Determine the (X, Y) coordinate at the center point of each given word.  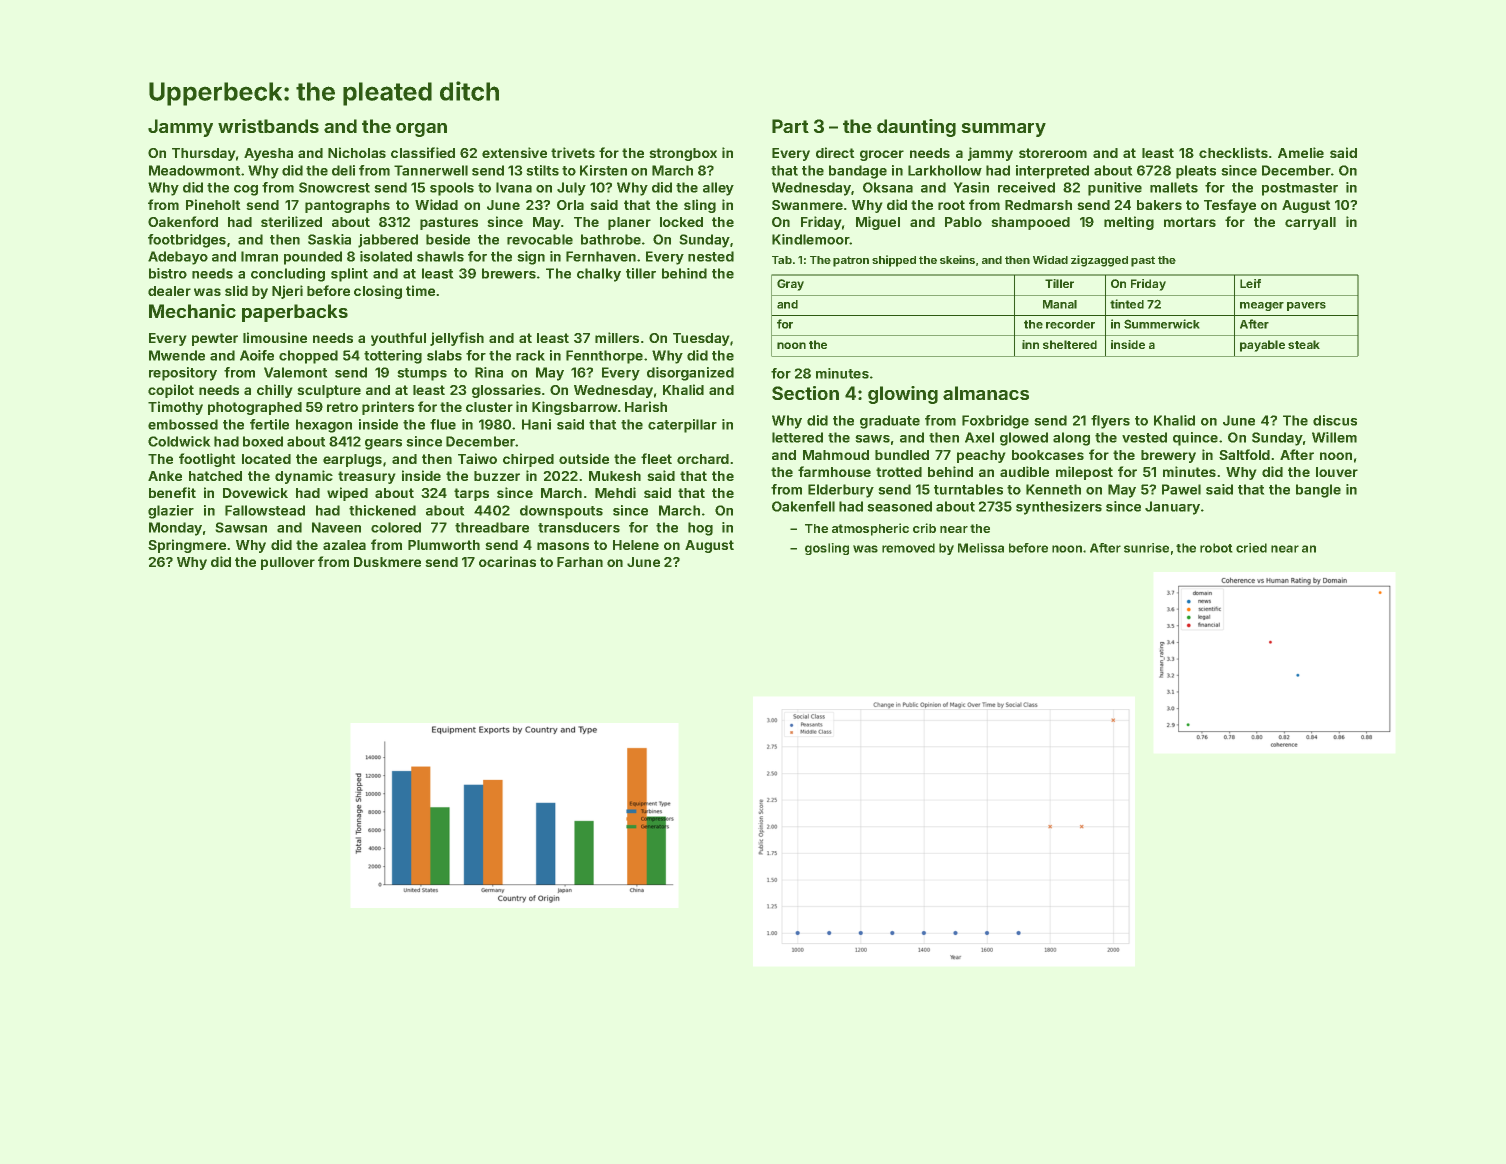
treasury (367, 477)
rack (530, 355)
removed (908, 548)
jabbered (388, 241)
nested (711, 256)
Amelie (1301, 152)
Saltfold (1244, 454)
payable (1262, 346)
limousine (275, 337)
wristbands (268, 126)
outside (584, 458)
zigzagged (1099, 261)
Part (790, 126)
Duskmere (387, 562)
